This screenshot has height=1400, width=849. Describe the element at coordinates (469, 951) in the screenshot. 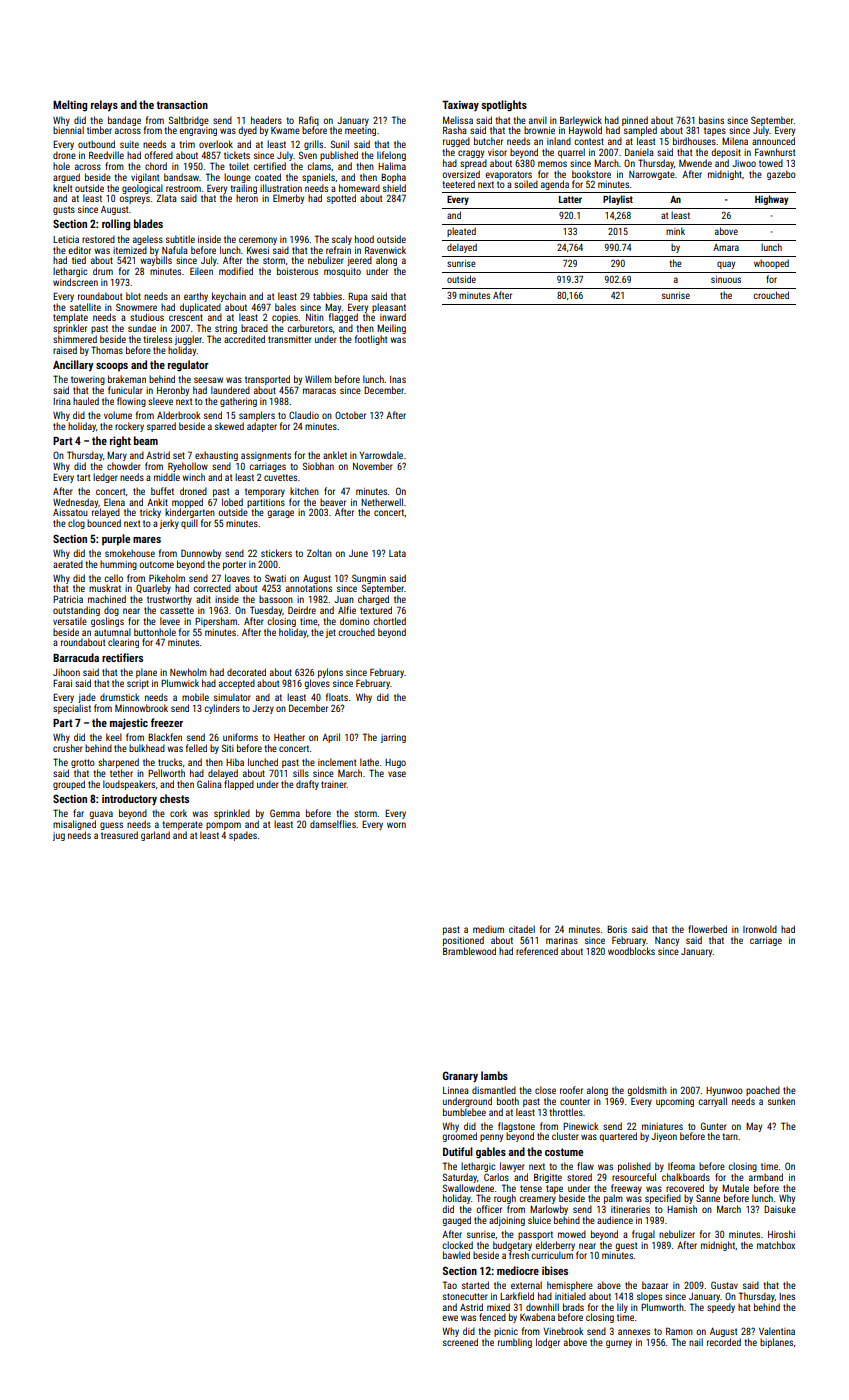

I see `Bramblewood` at that location.
